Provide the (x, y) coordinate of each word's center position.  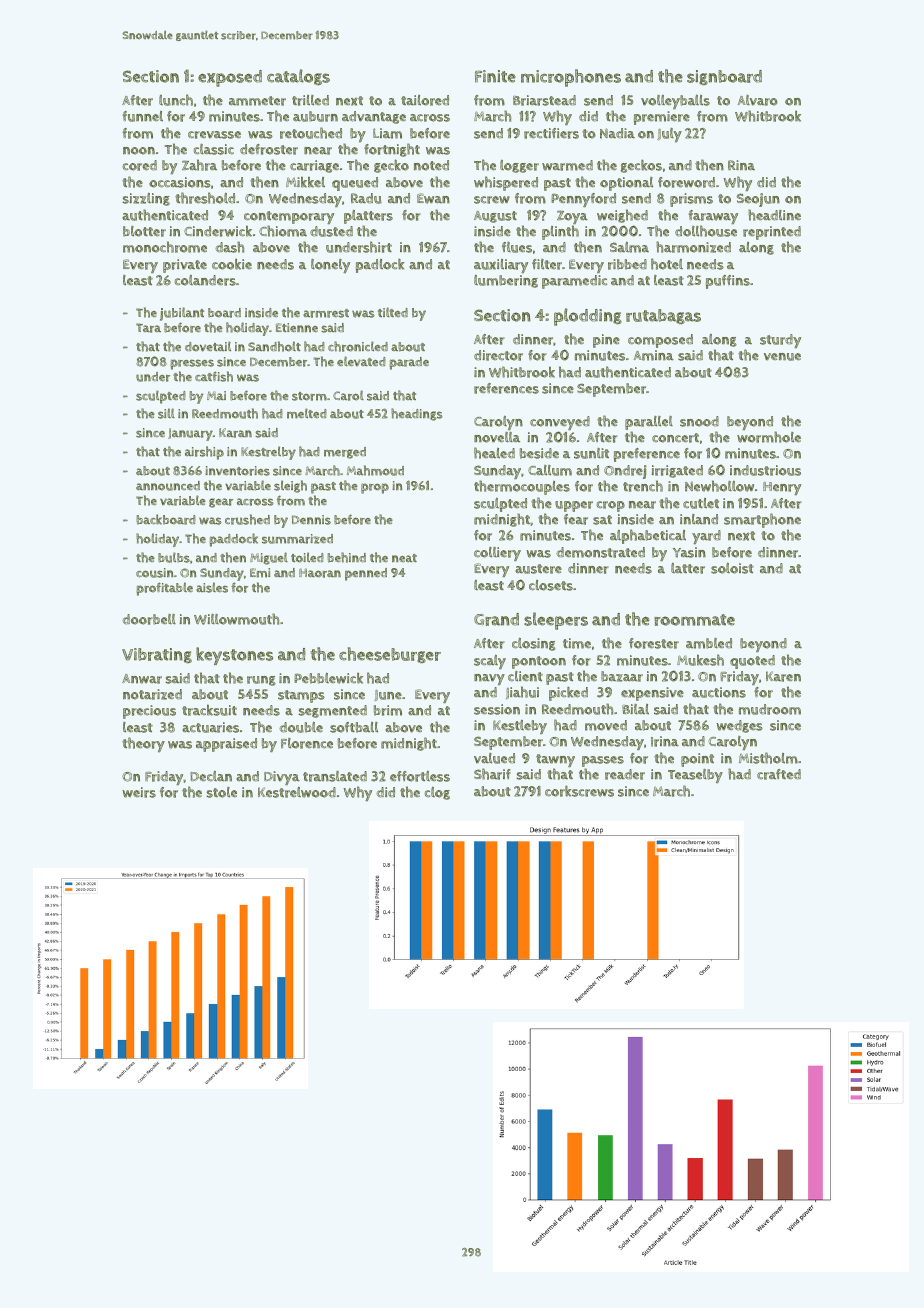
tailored (425, 100)
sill (166, 413)
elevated (361, 361)
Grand (496, 619)
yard (706, 537)
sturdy (780, 341)
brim (388, 710)
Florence (307, 743)
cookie (232, 264)
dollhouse (706, 231)
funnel (142, 116)
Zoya (572, 217)
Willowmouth (236, 619)
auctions (719, 692)
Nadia (617, 133)
